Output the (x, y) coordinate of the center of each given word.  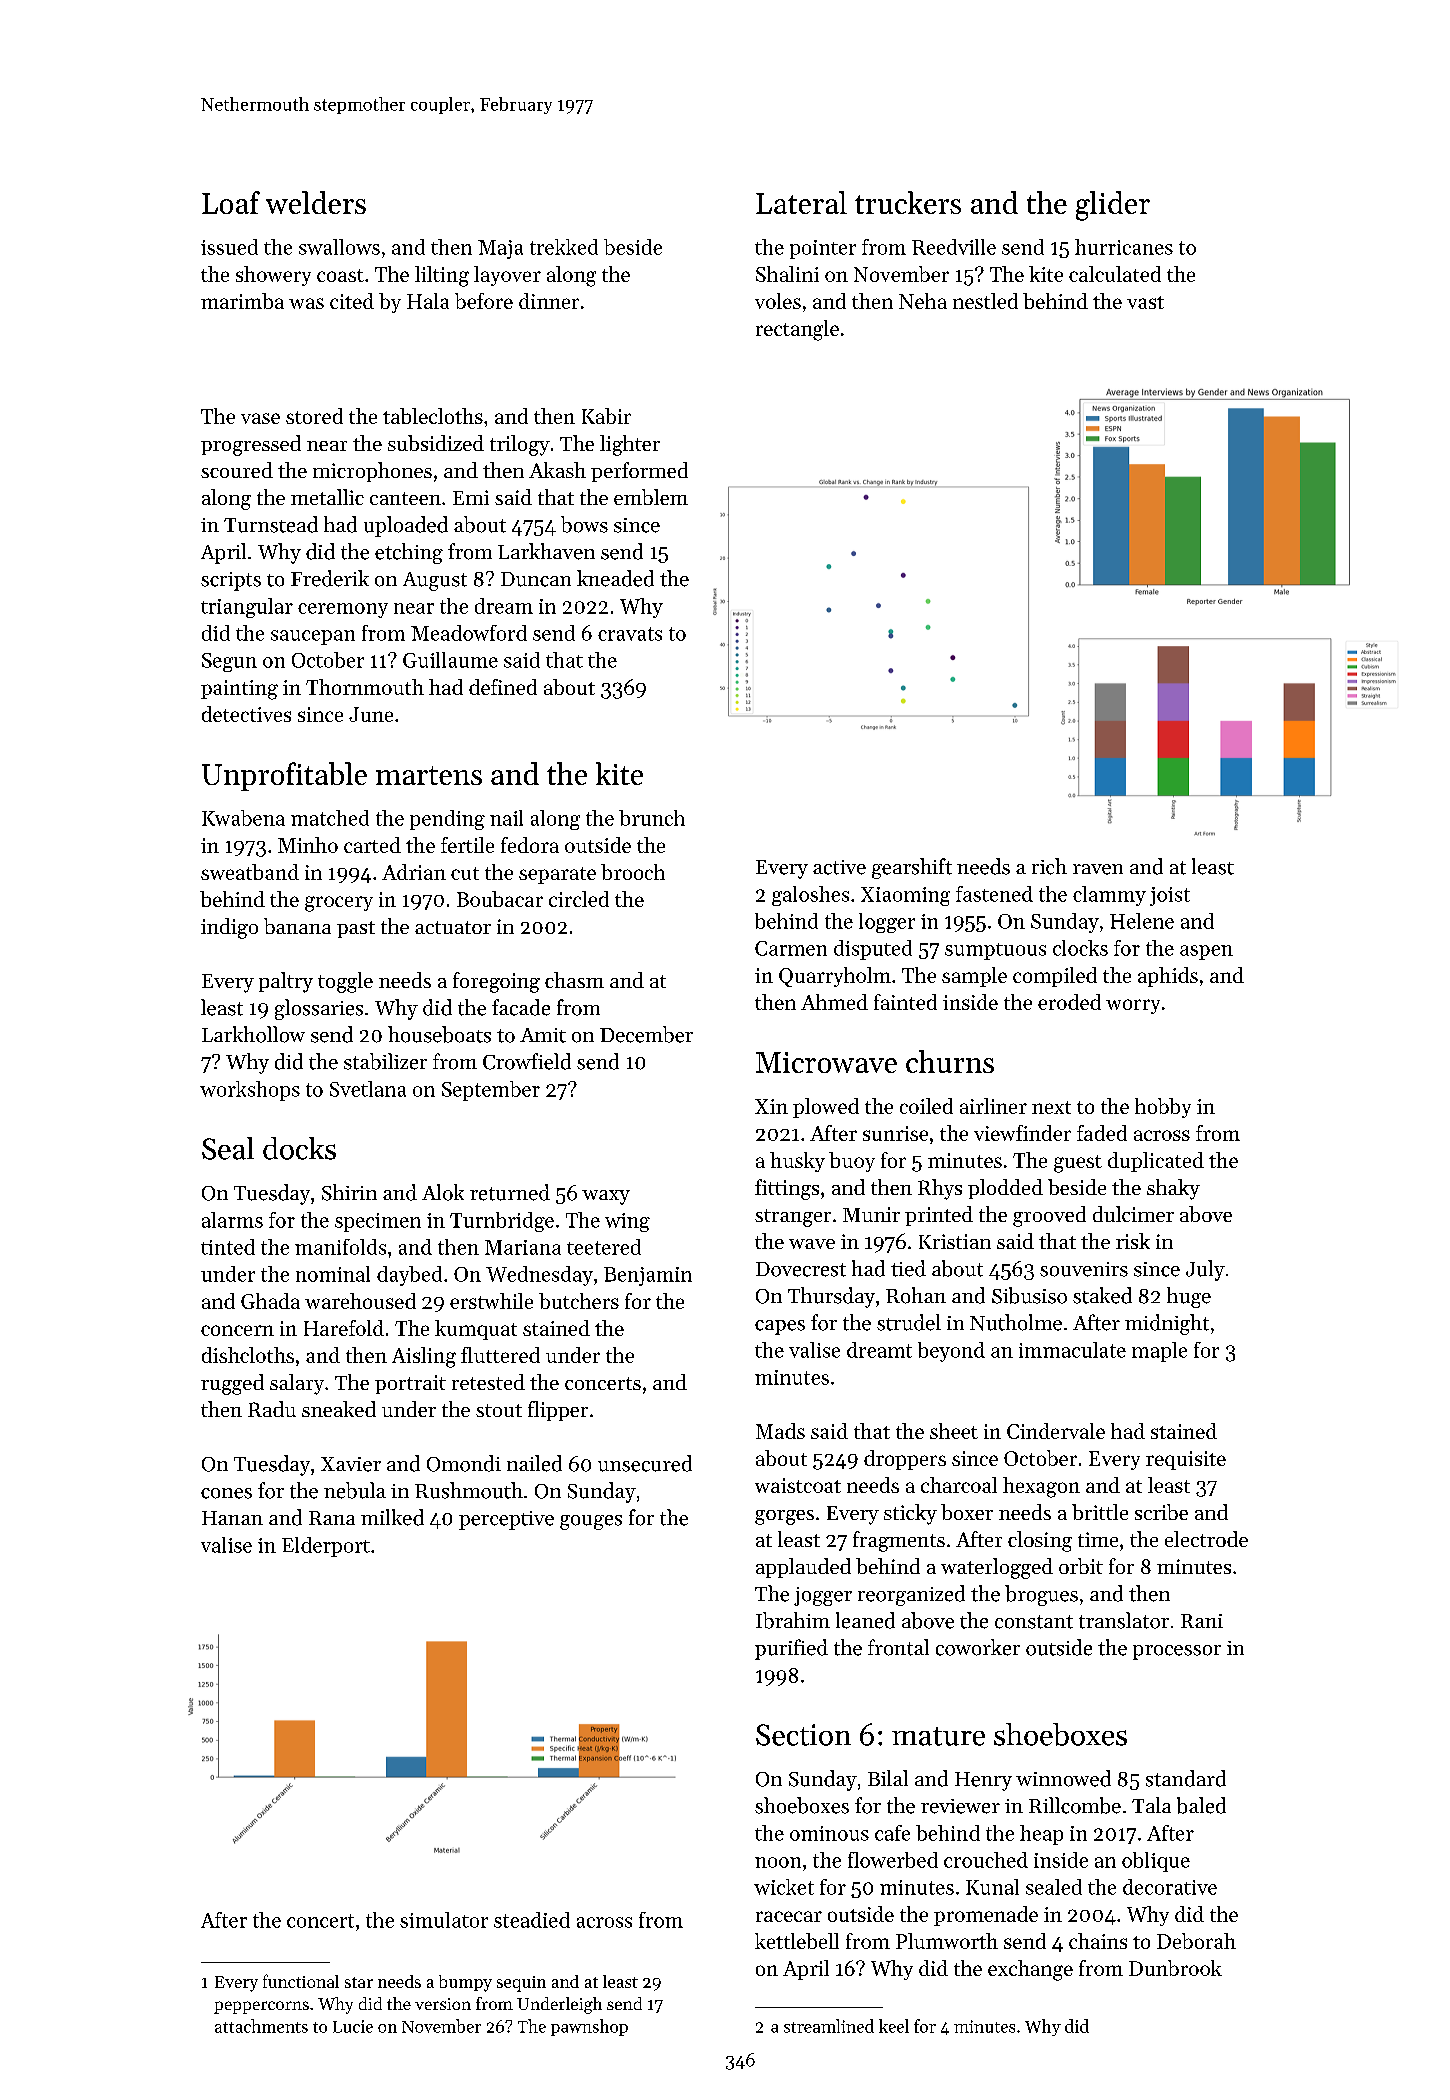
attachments (261, 2026)
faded (1102, 1133)
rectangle (797, 330)
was (306, 303)
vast (1145, 302)
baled (1201, 1805)
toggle (345, 982)
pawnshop (589, 2027)
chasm (574, 980)
